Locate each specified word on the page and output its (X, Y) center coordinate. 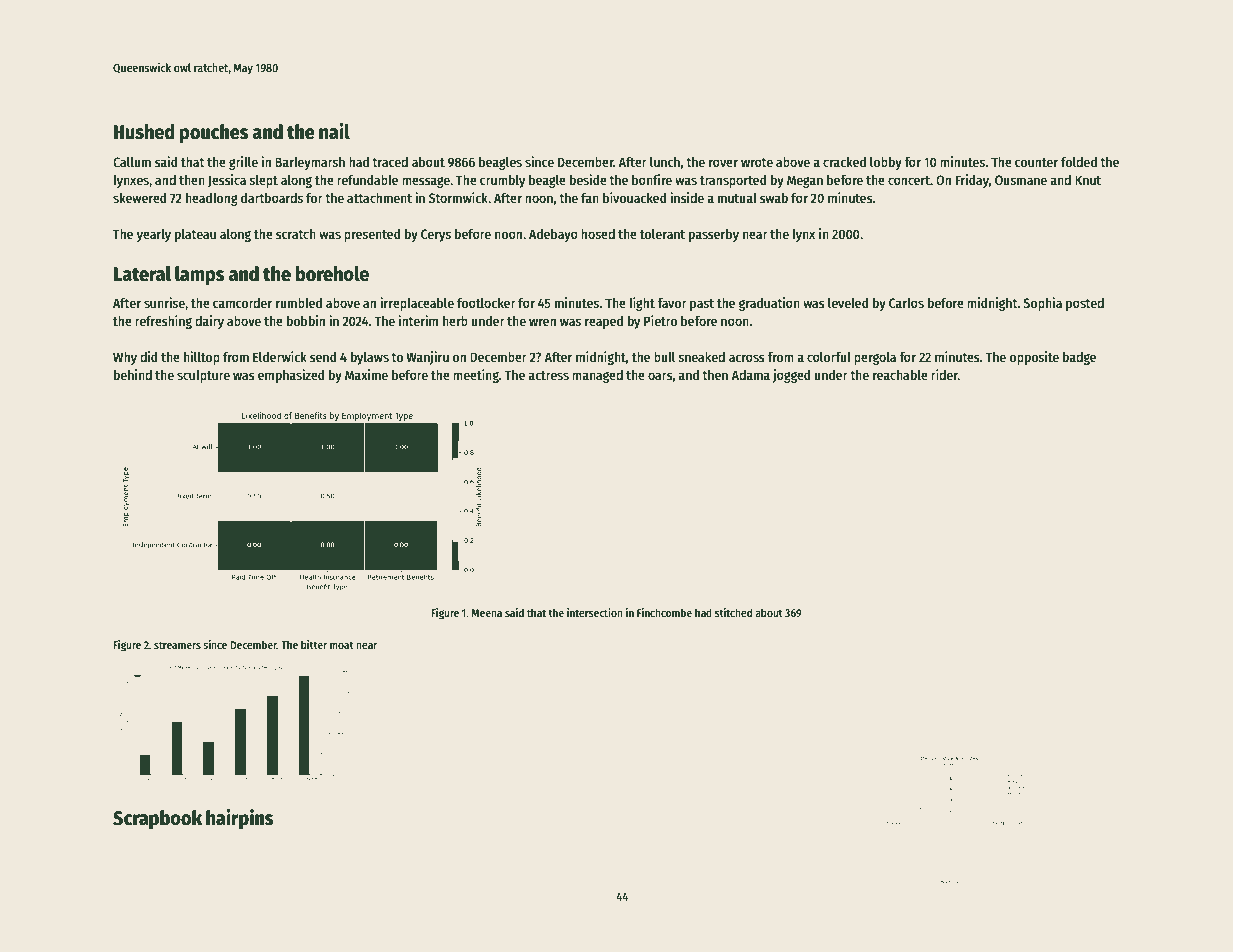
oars (660, 376)
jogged (792, 376)
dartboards (272, 197)
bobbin (306, 320)
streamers (177, 645)
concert (909, 180)
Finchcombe (664, 612)
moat (342, 645)
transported (733, 181)
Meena (487, 613)
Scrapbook (157, 820)
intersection (595, 612)
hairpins (239, 819)
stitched (733, 612)
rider (944, 374)
